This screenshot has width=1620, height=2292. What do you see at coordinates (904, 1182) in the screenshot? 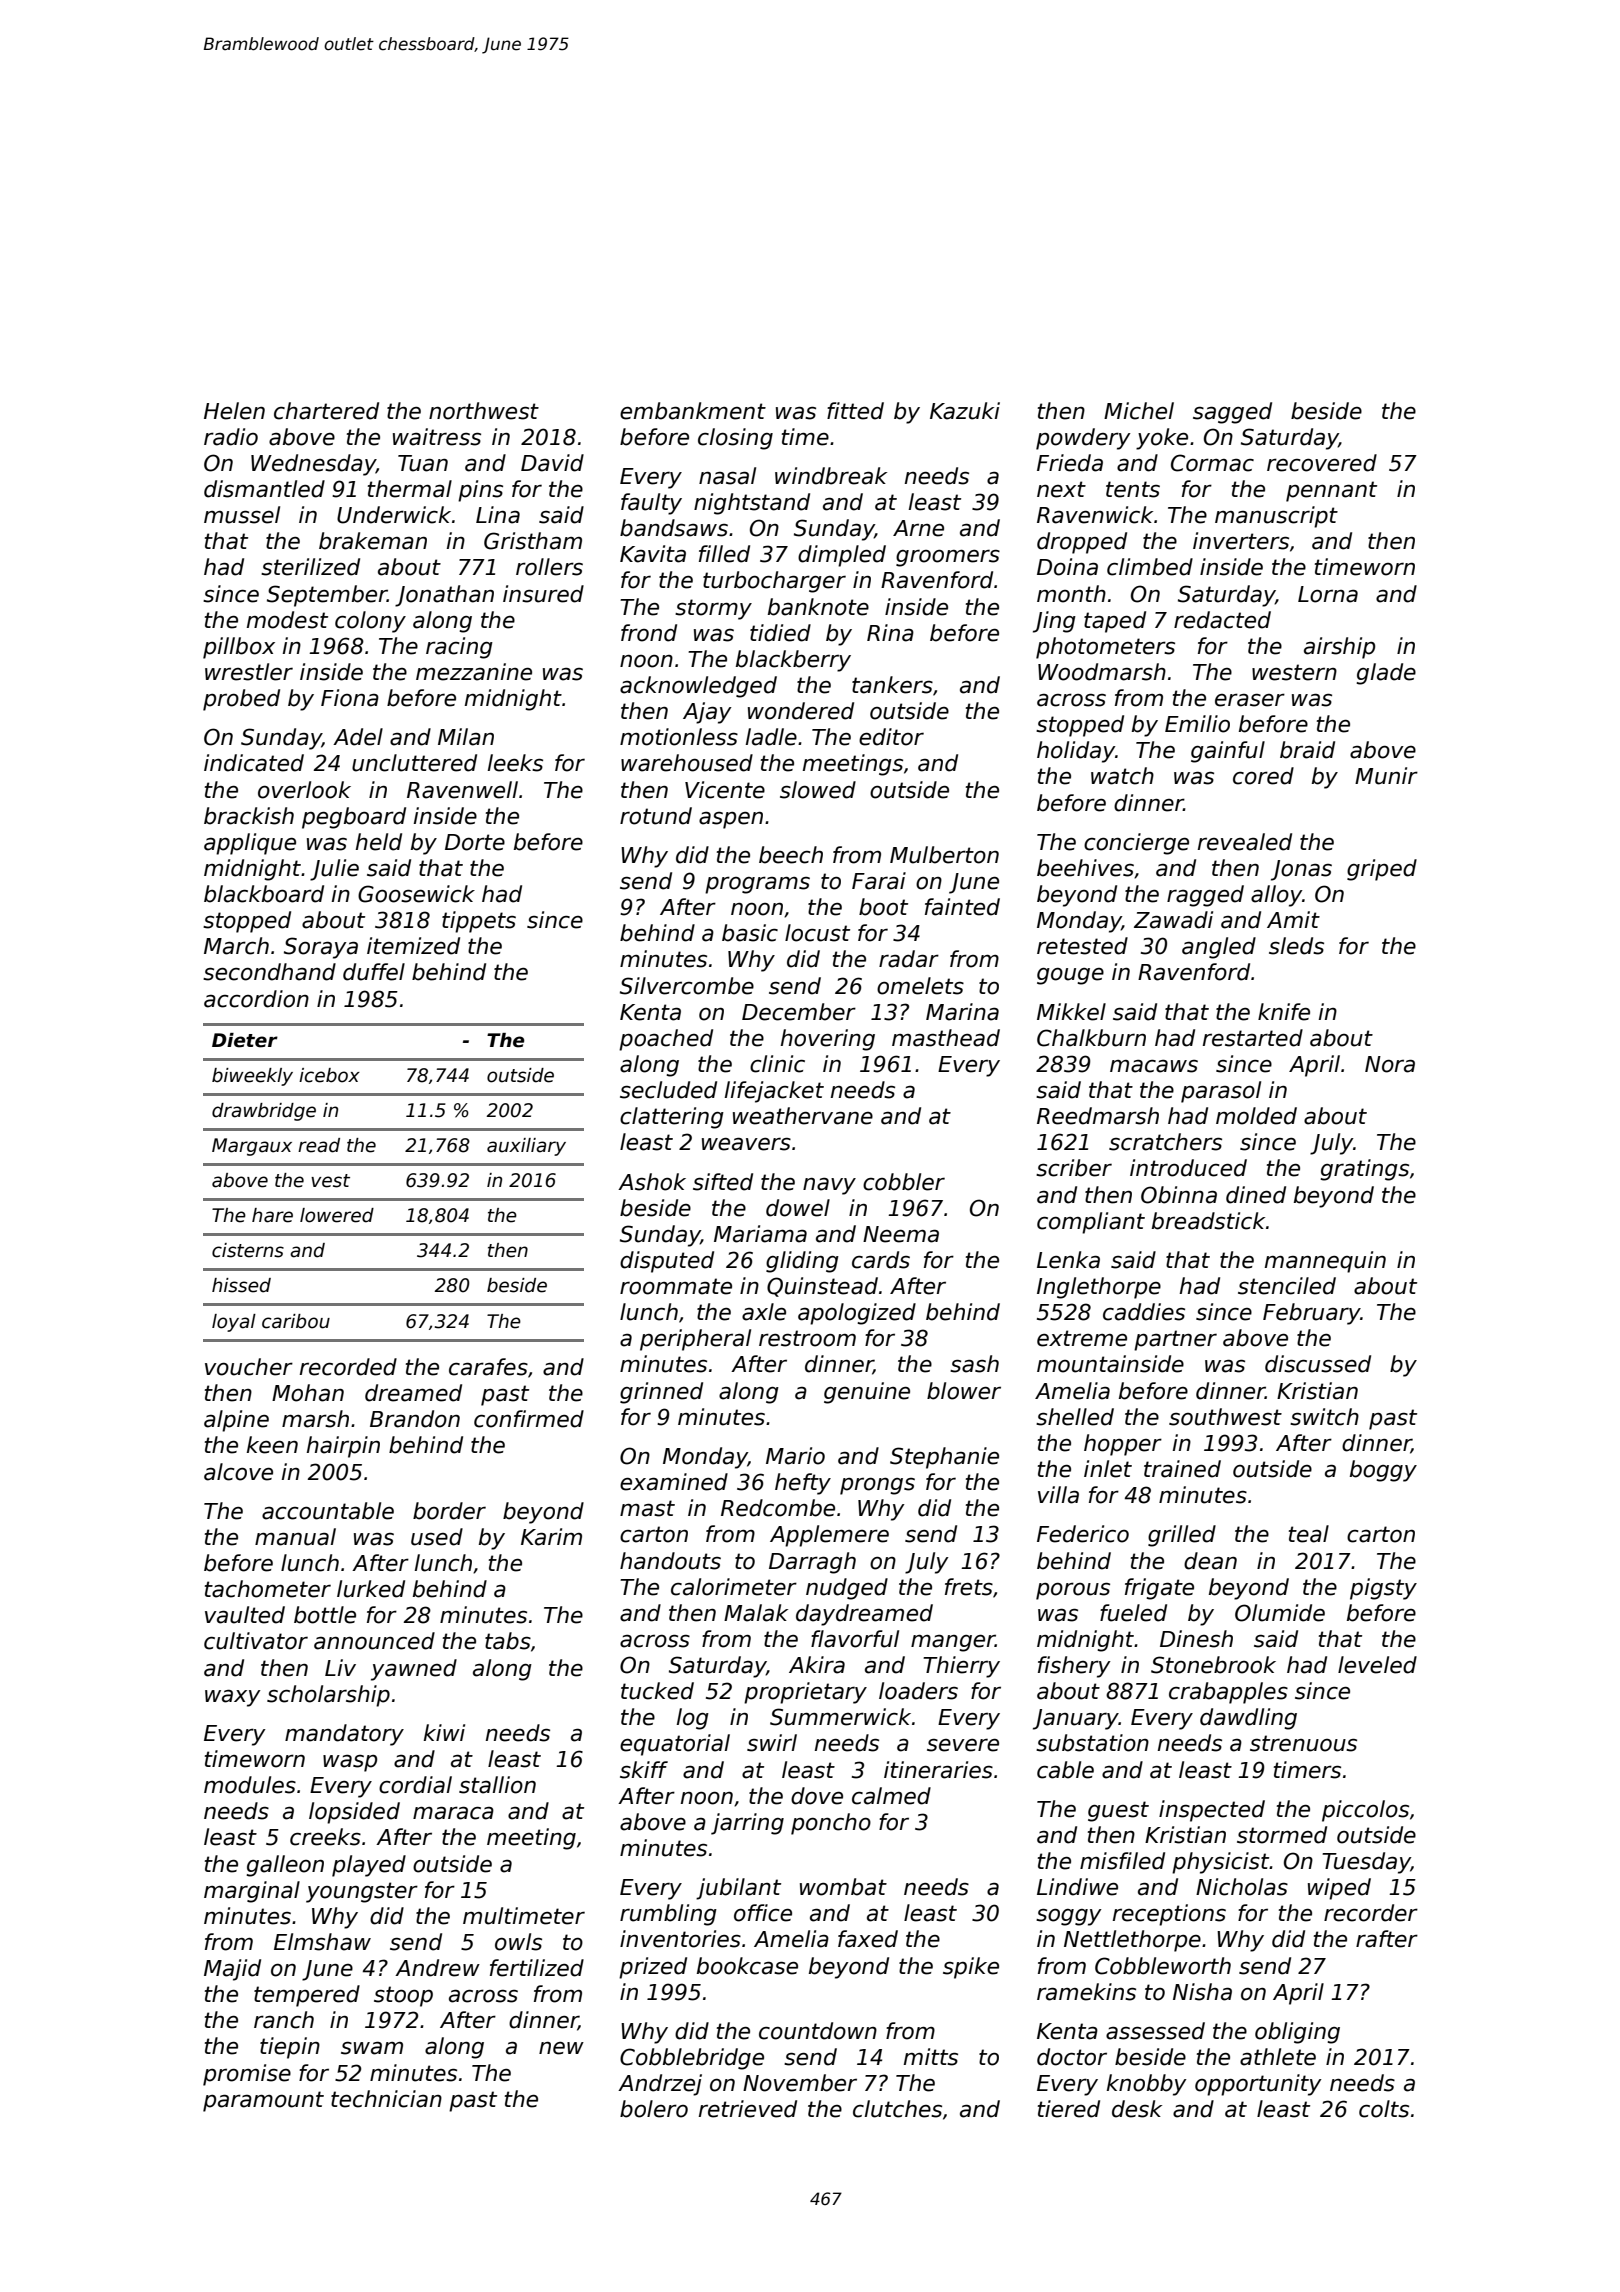
I see `cobbler` at bounding box center [904, 1182].
